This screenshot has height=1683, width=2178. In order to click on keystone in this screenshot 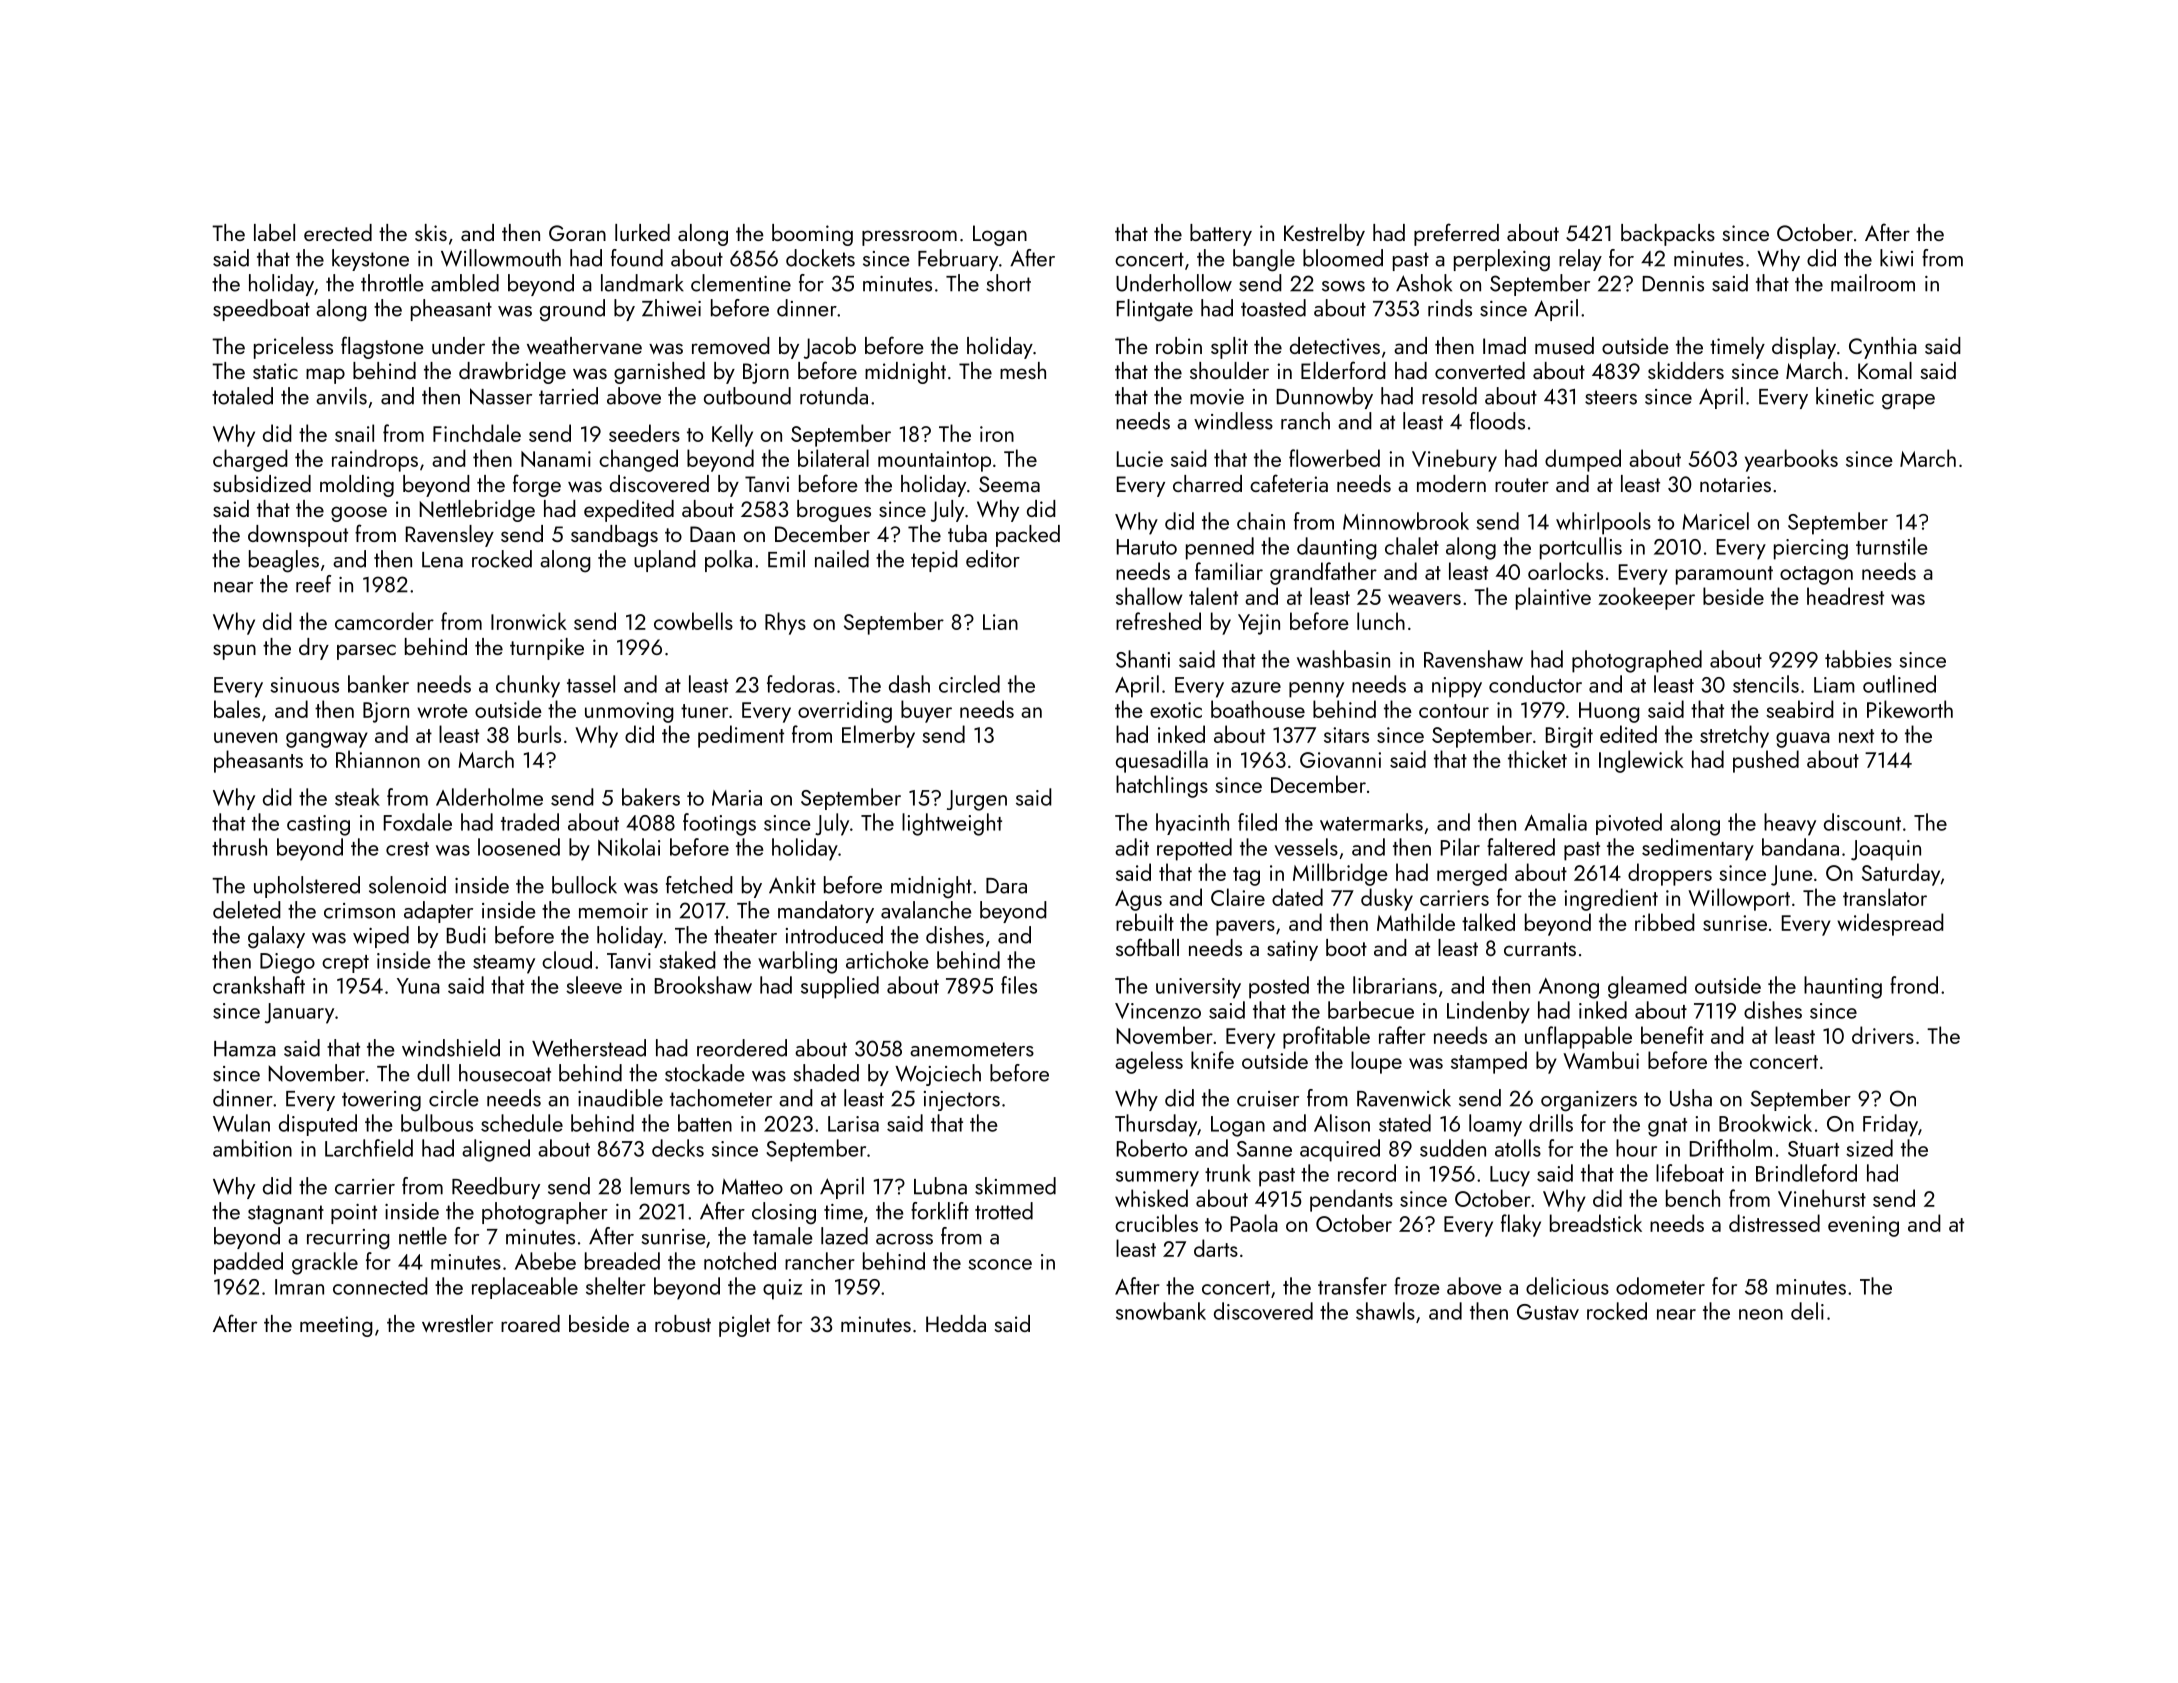, I will do `click(370, 260)`.
